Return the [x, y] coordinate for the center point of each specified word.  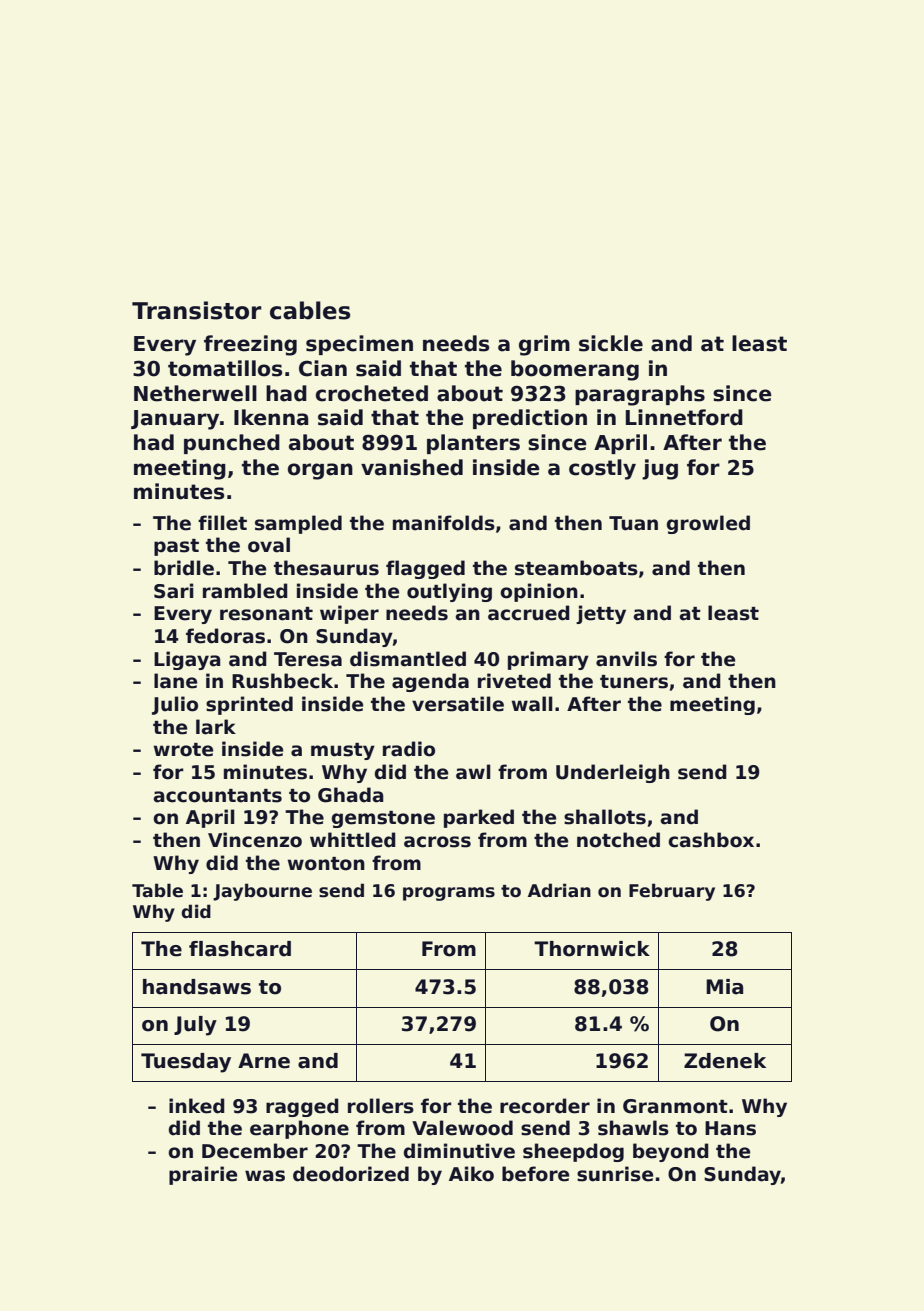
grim [544, 345]
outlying [449, 592]
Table [157, 890]
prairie [203, 1175]
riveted [514, 681]
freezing [250, 345]
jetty [601, 614]
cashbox [711, 840]
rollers [381, 1106]
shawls [633, 1128]
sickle [611, 343]
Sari [174, 591]
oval [269, 545]
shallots [605, 817]
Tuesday [186, 1063]
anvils [626, 659]
